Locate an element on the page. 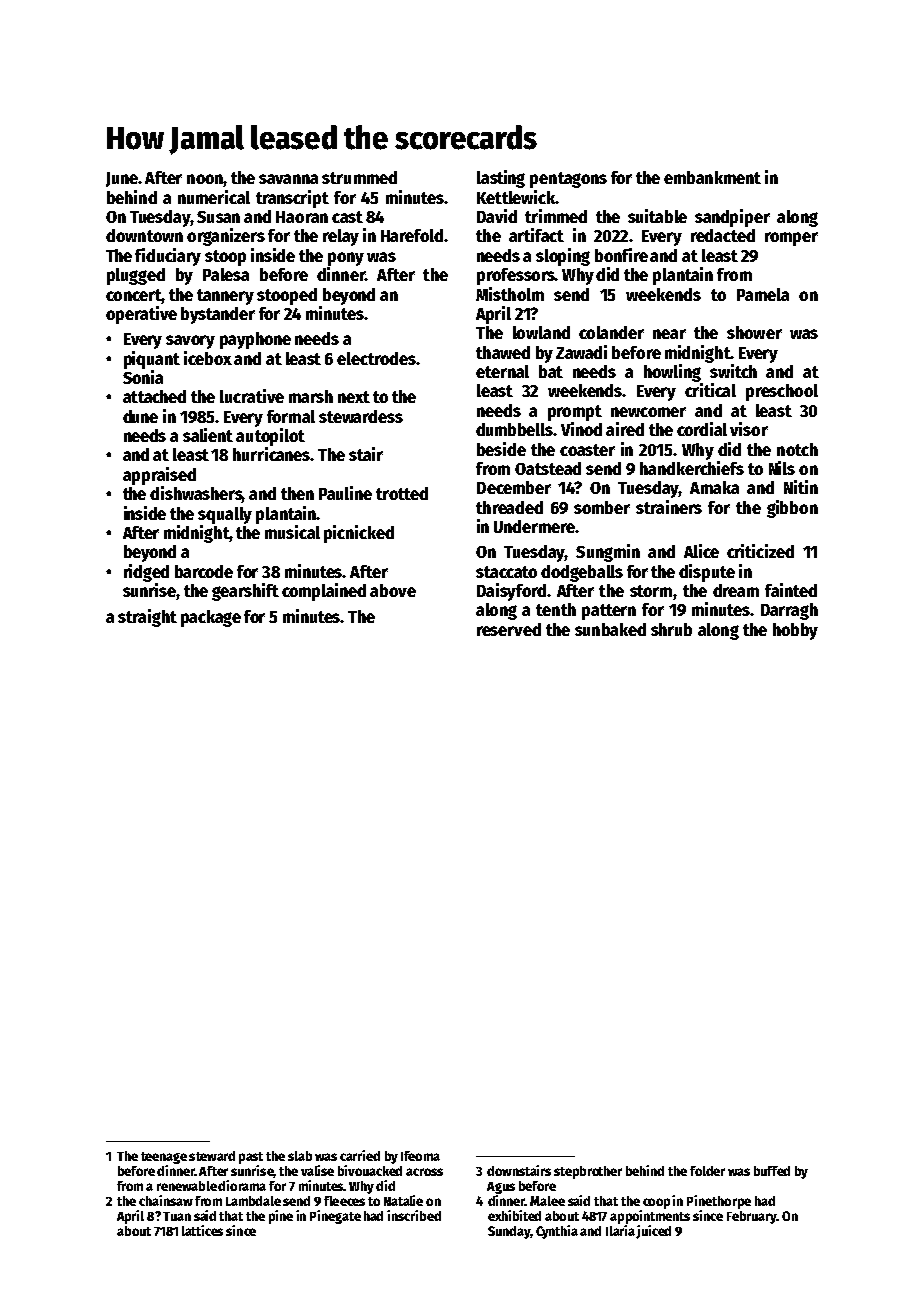 This page has height=1314, width=924. teenage is located at coordinates (164, 1158).
